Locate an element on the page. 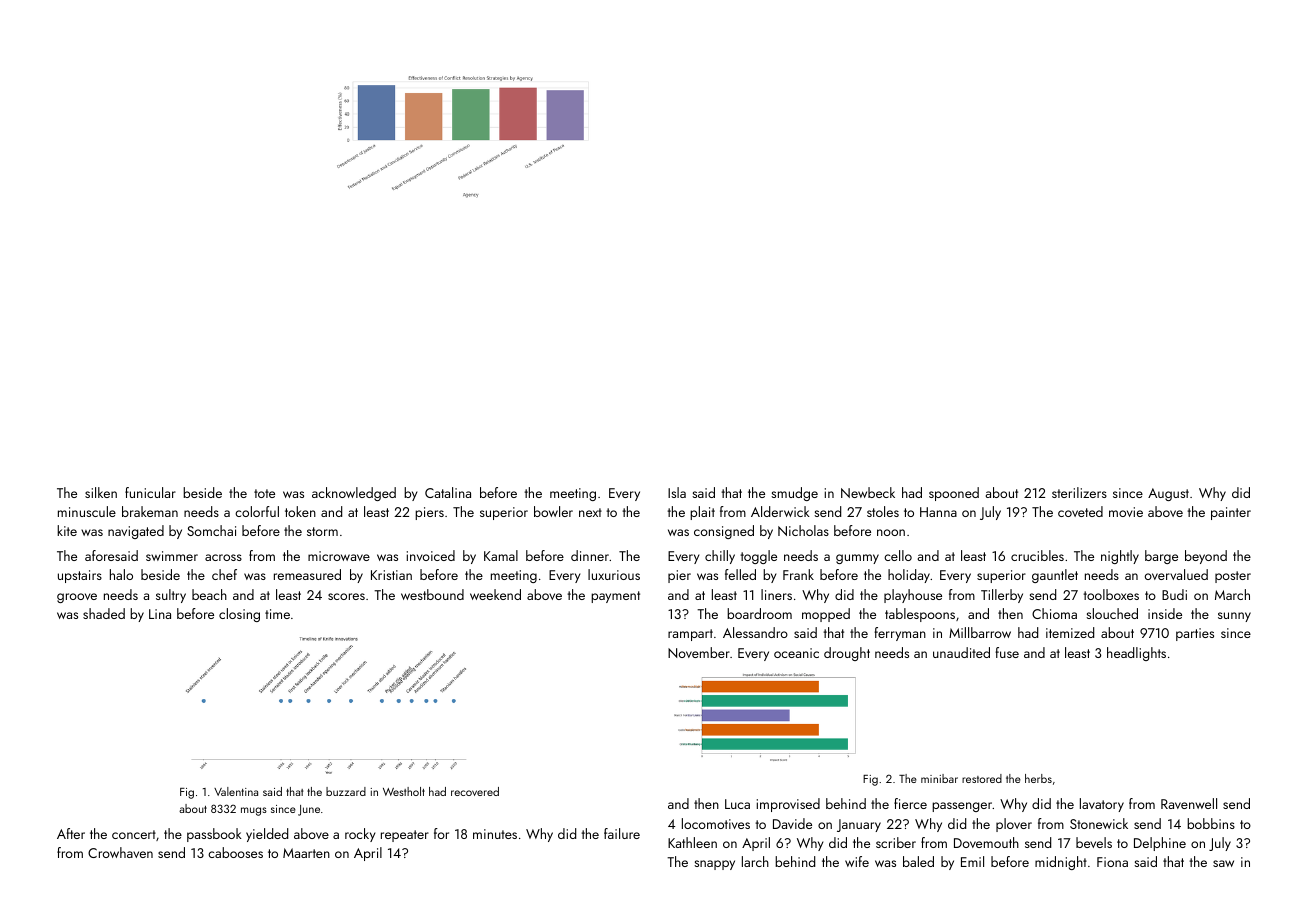 Image resolution: width=1308 pixels, height=924 pixels. midnight is located at coordinates (1061, 863).
